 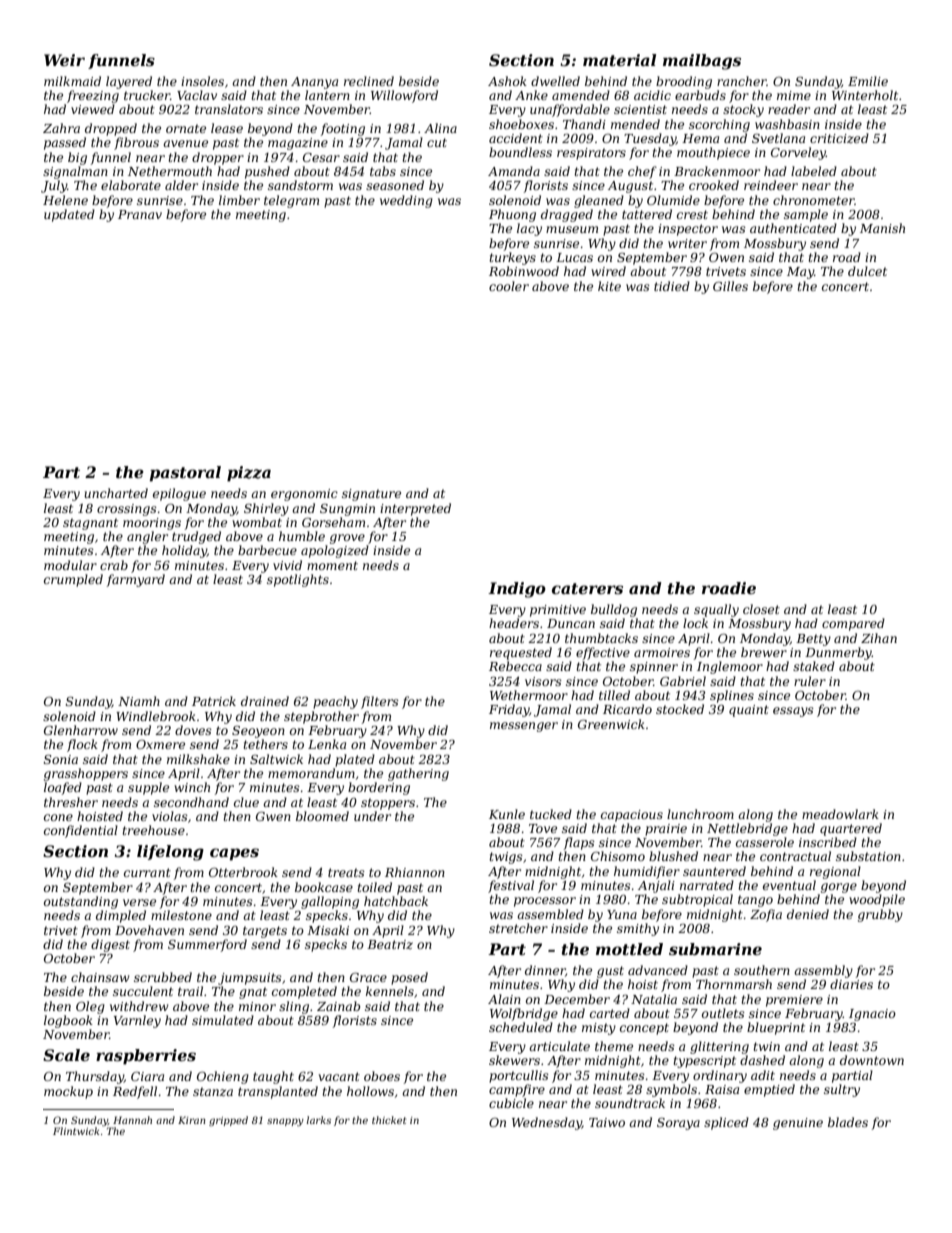 I want to click on Weir, so click(x=64, y=60).
